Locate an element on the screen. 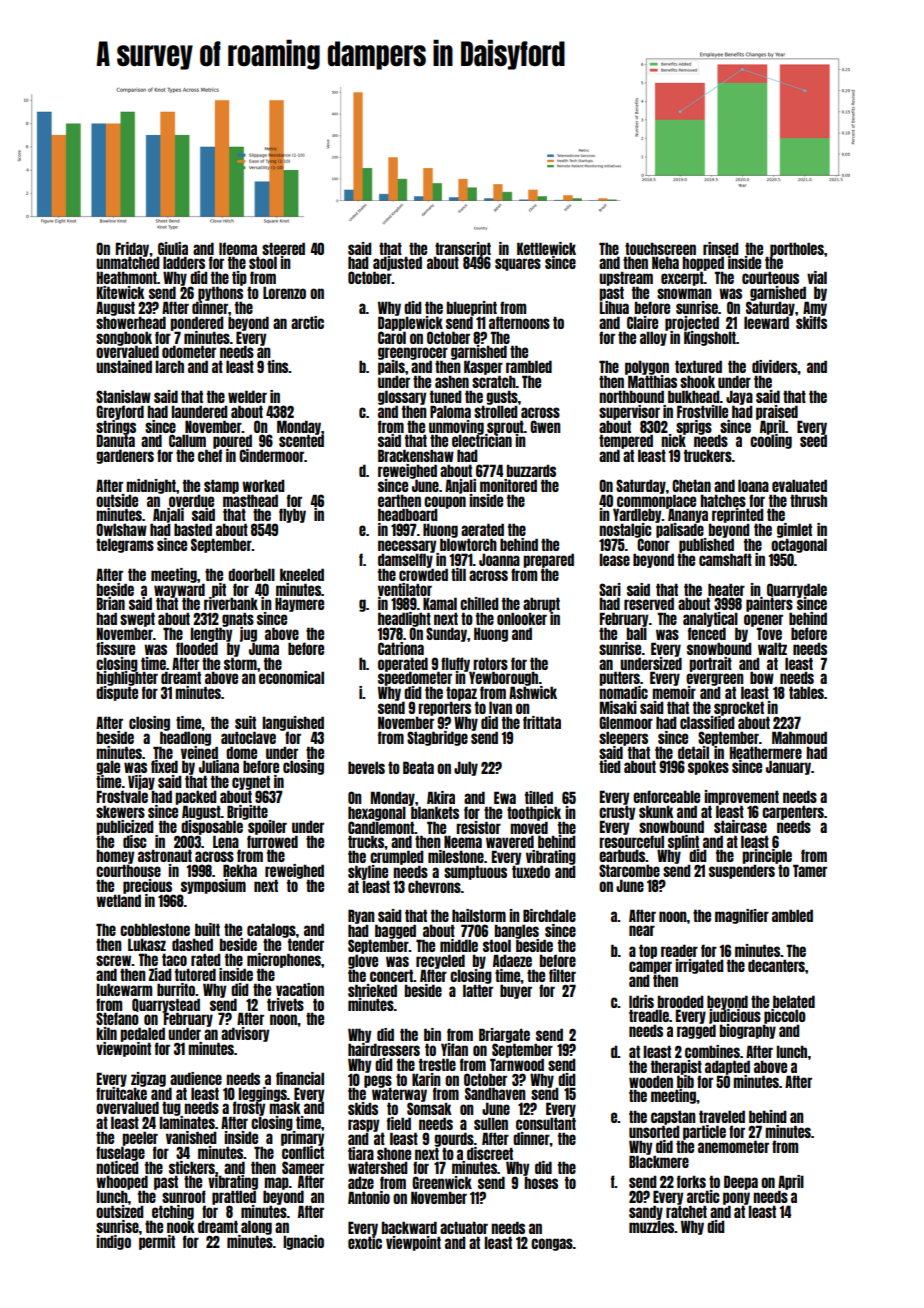 Image resolution: width=924 pixels, height=1308 pixels. Giulia is located at coordinates (173, 248).
